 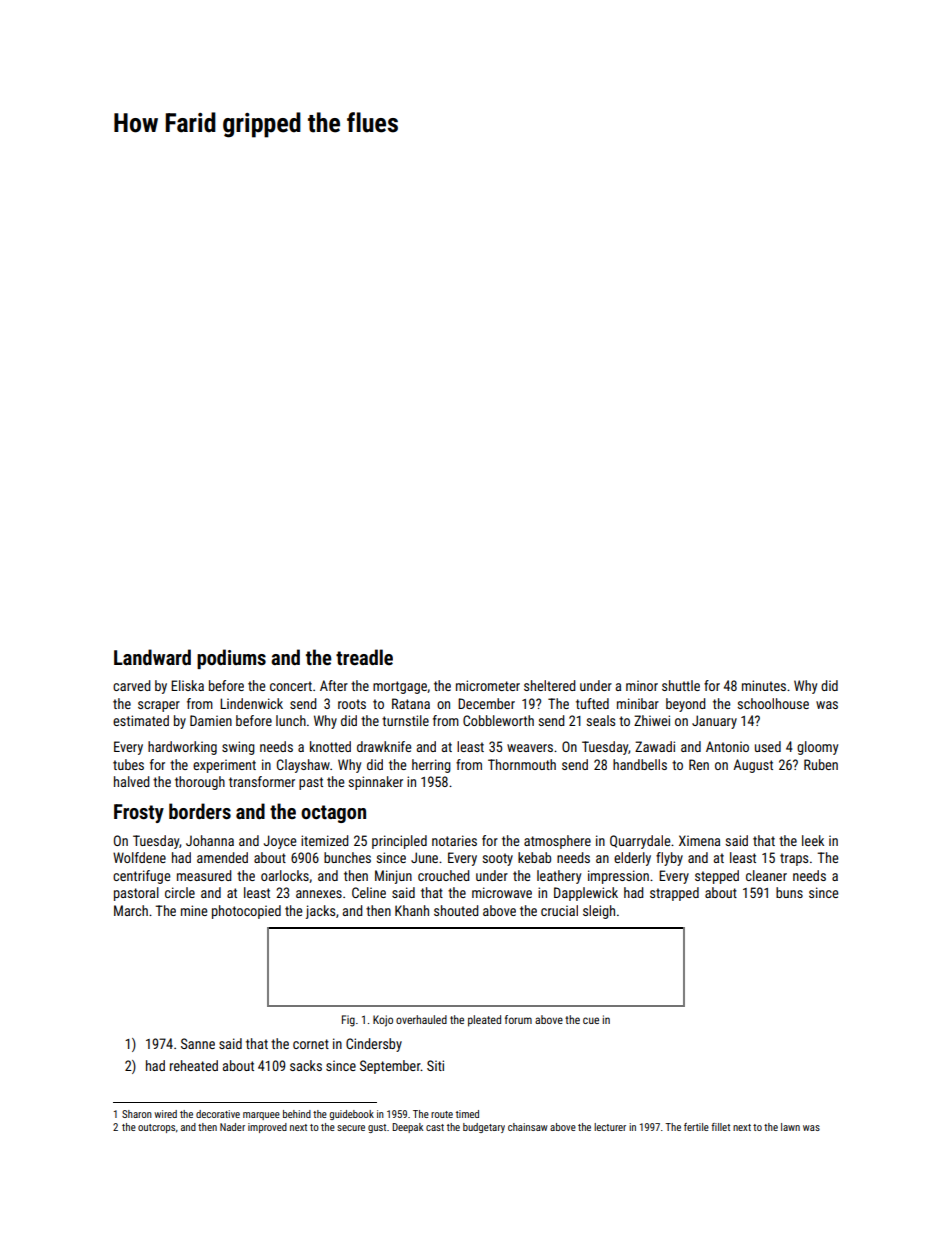 What do you see at coordinates (699, 764) in the screenshot?
I see `Ren` at bounding box center [699, 764].
